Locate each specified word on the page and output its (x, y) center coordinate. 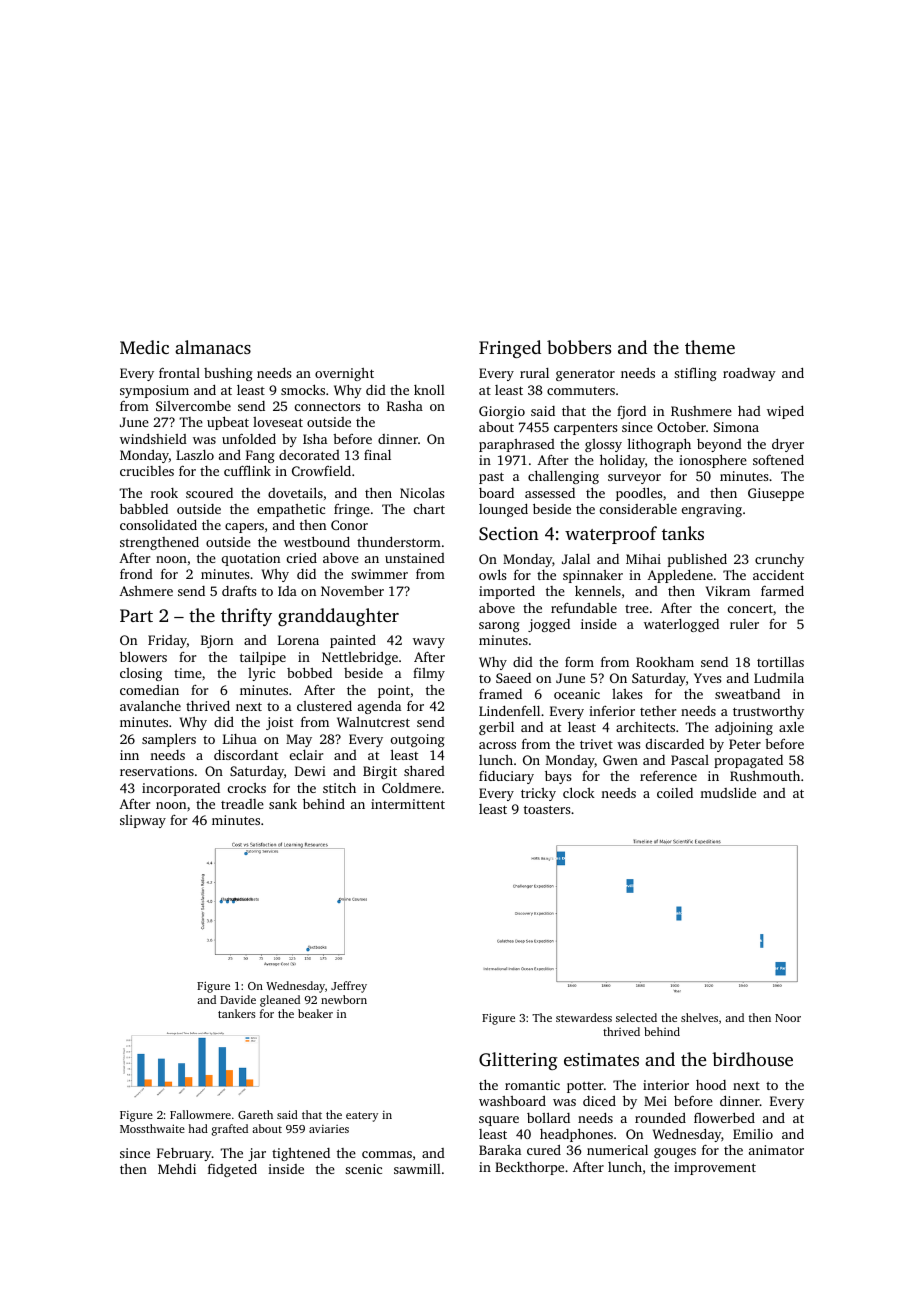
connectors (327, 406)
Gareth (255, 1114)
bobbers (579, 347)
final (377, 455)
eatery (362, 1117)
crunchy (779, 560)
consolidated (158, 525)
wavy (429, 643)
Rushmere (701, 411)
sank (283, 804)
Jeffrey (349, 987)
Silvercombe (193, 405)
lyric (261, 674)
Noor (788, 1018)
